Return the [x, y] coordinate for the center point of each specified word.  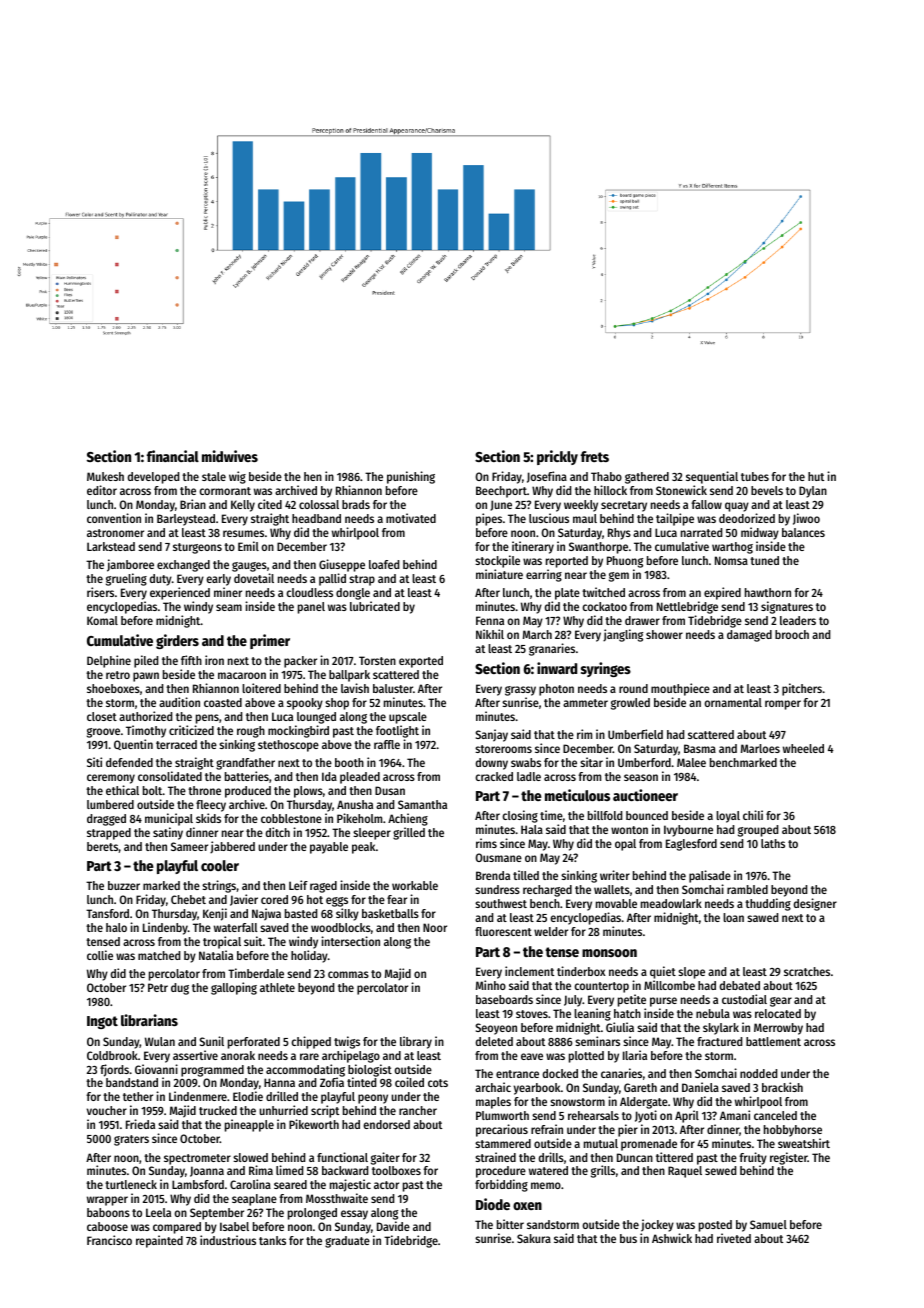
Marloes [760, 748]
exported [421, 662]
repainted [159, 1241]
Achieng [408, 819]
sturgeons [197, 548]
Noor [435, 927]
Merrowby [778, 1029]
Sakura [534, 1238]
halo [116, 927]
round [633, 688]
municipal [169, 819]
